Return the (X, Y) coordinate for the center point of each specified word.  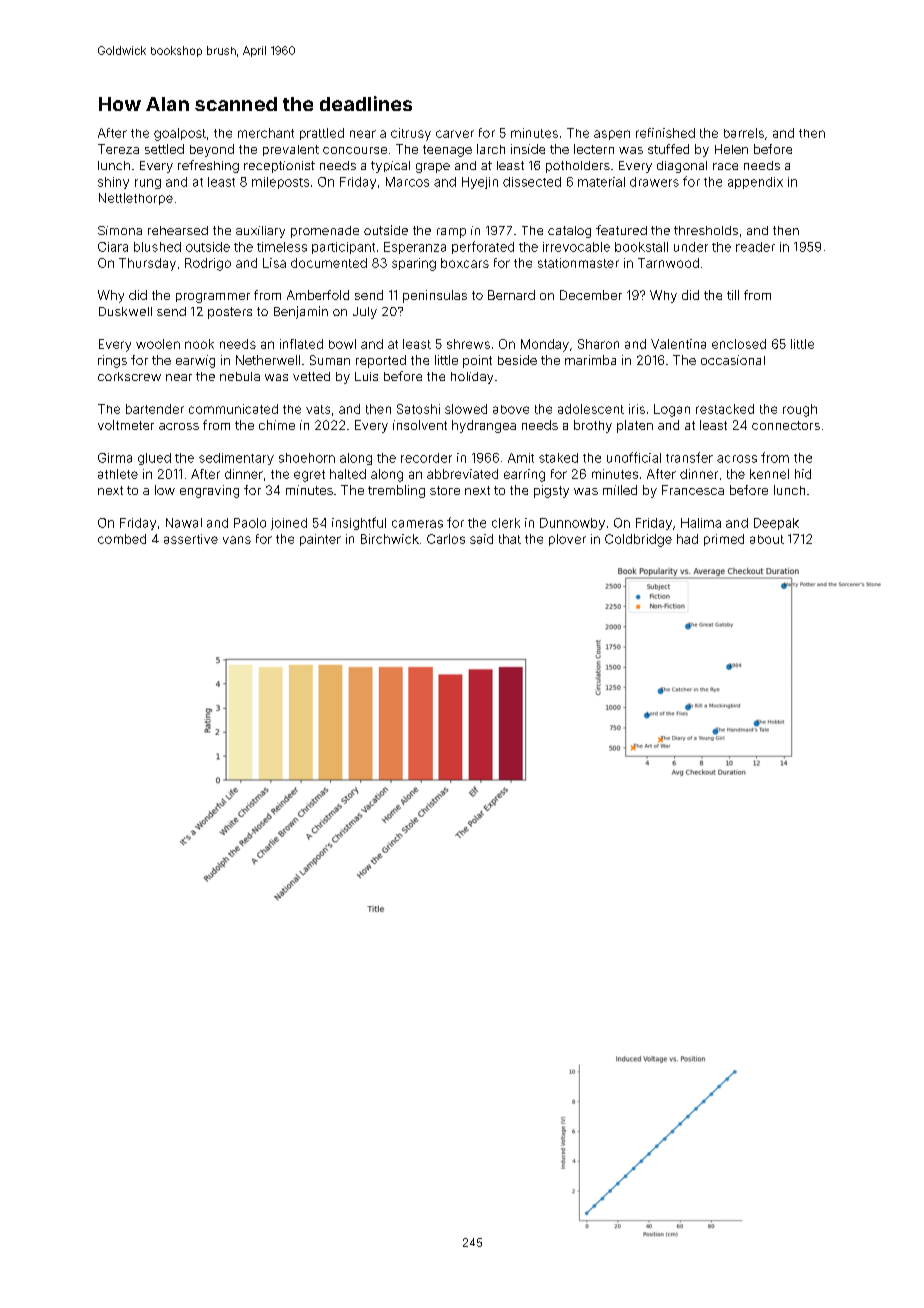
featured (621, 230)
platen (635, 426)
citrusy (411, 134)
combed (122, 539)
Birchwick (390, 539)
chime (277, 425)
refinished (665, 133)
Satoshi (418, 409)
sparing (414, 264)
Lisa (274, 263)
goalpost (180, 134)
